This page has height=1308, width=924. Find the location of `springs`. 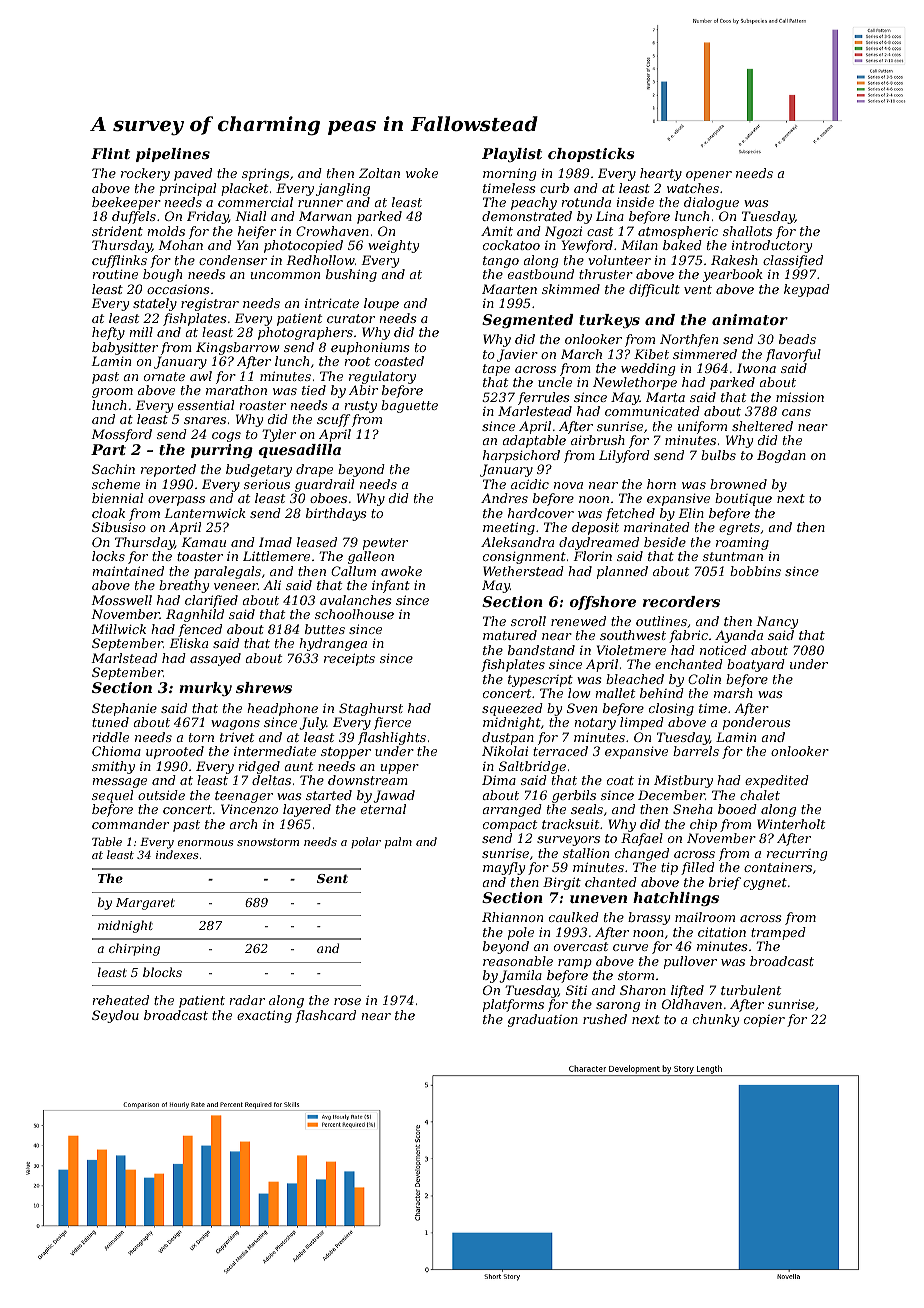

springs is located at coordinates (265, 174).
